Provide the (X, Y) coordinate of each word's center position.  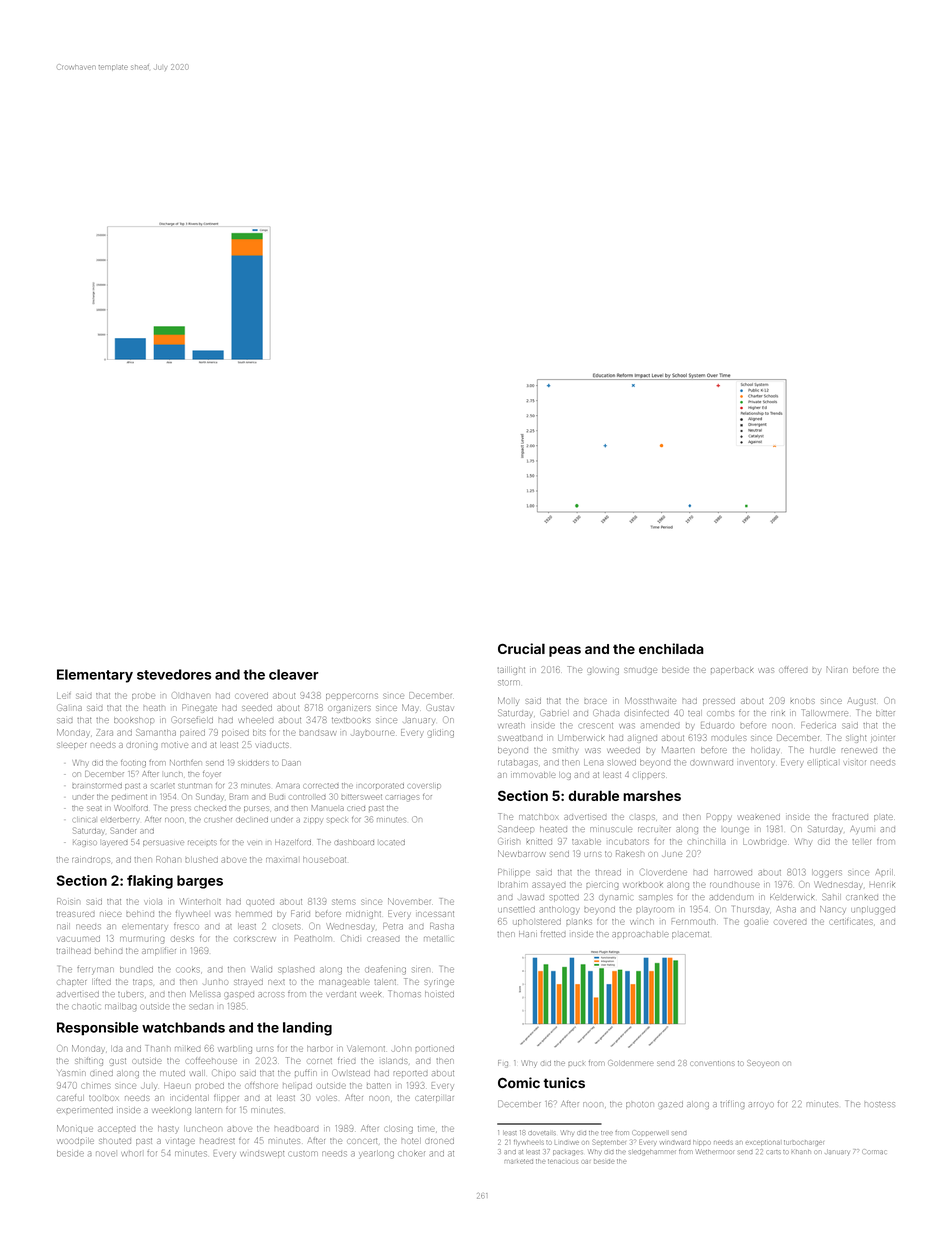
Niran (837, 670)
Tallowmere (825, 712)
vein (254, 842)
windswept (262, 1154)
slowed (621, 762)
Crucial (521, 648)
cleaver (293, 674)
